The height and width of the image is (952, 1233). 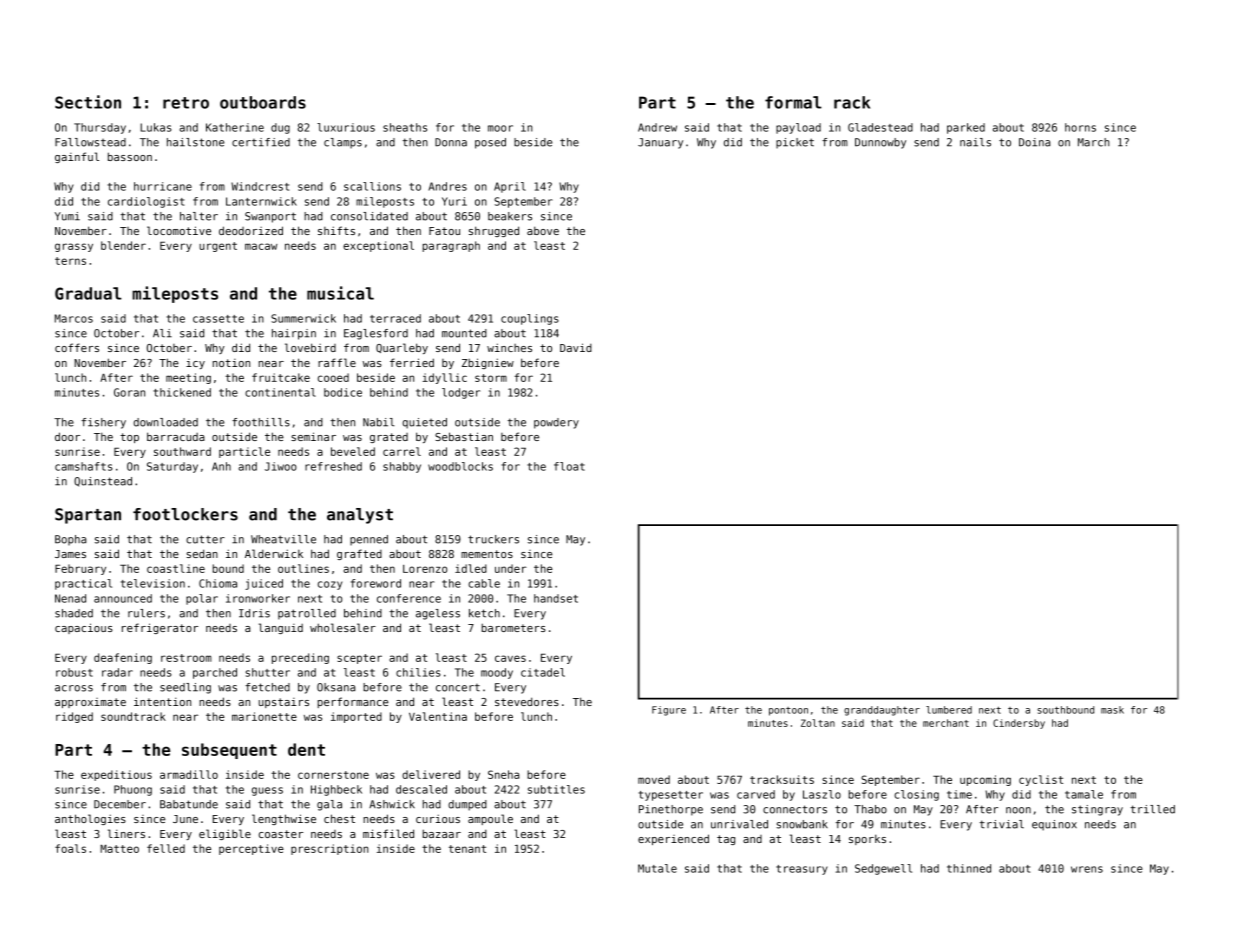 I want to click on raffle, so click(x=337, y=362).
